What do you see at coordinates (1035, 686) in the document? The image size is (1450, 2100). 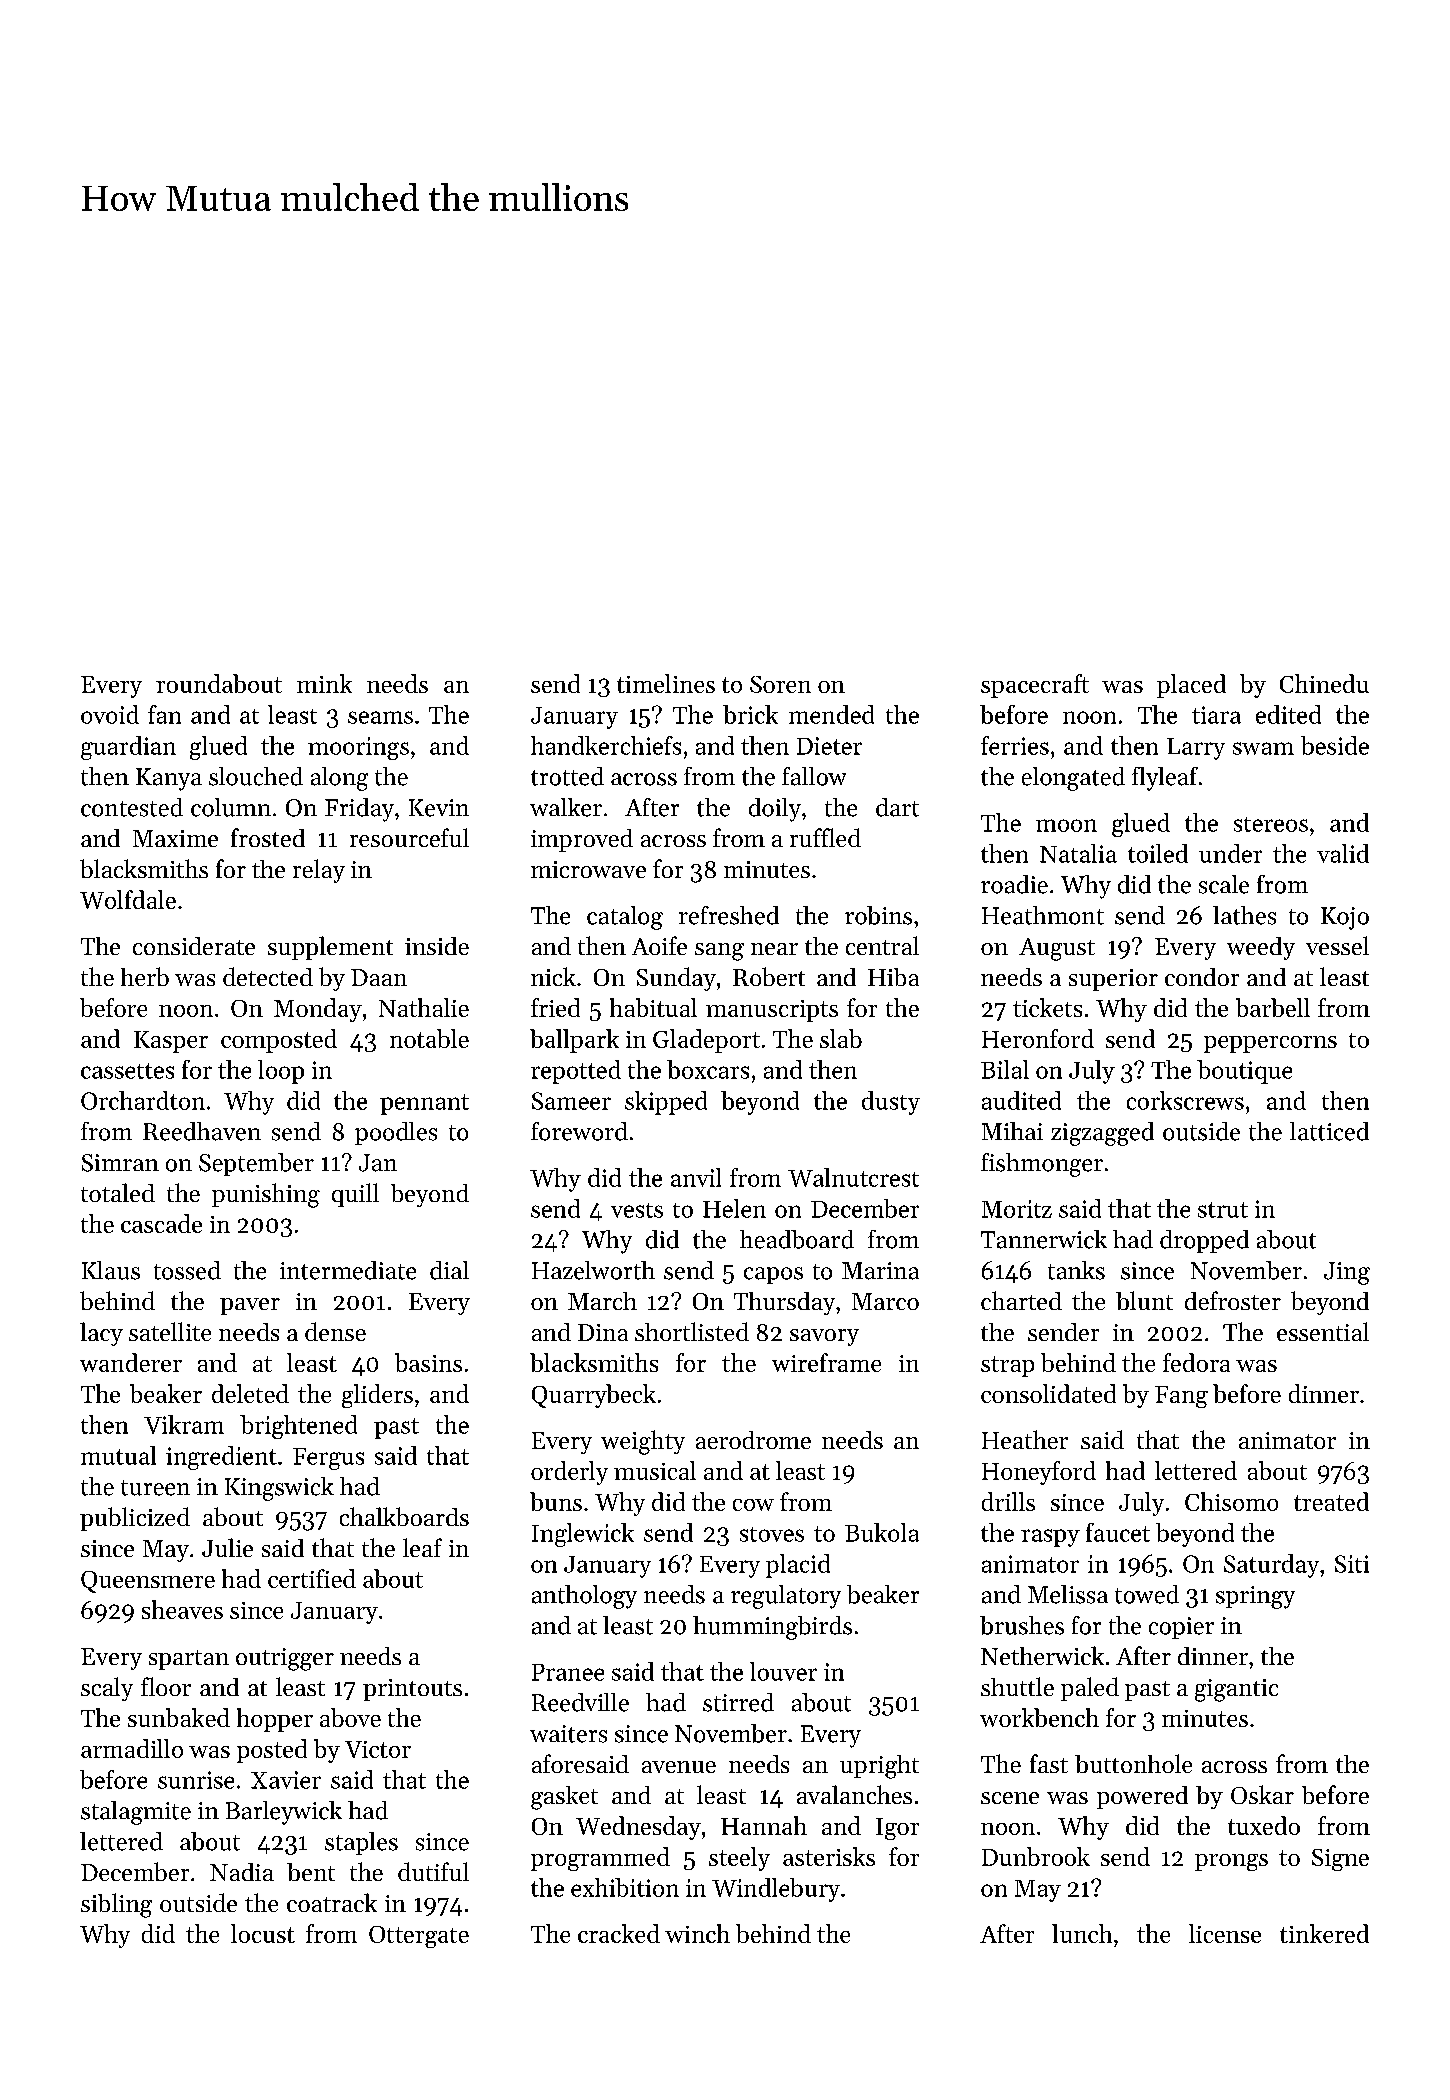 I see `spacecraft` at bounding box center [1035, 686].
